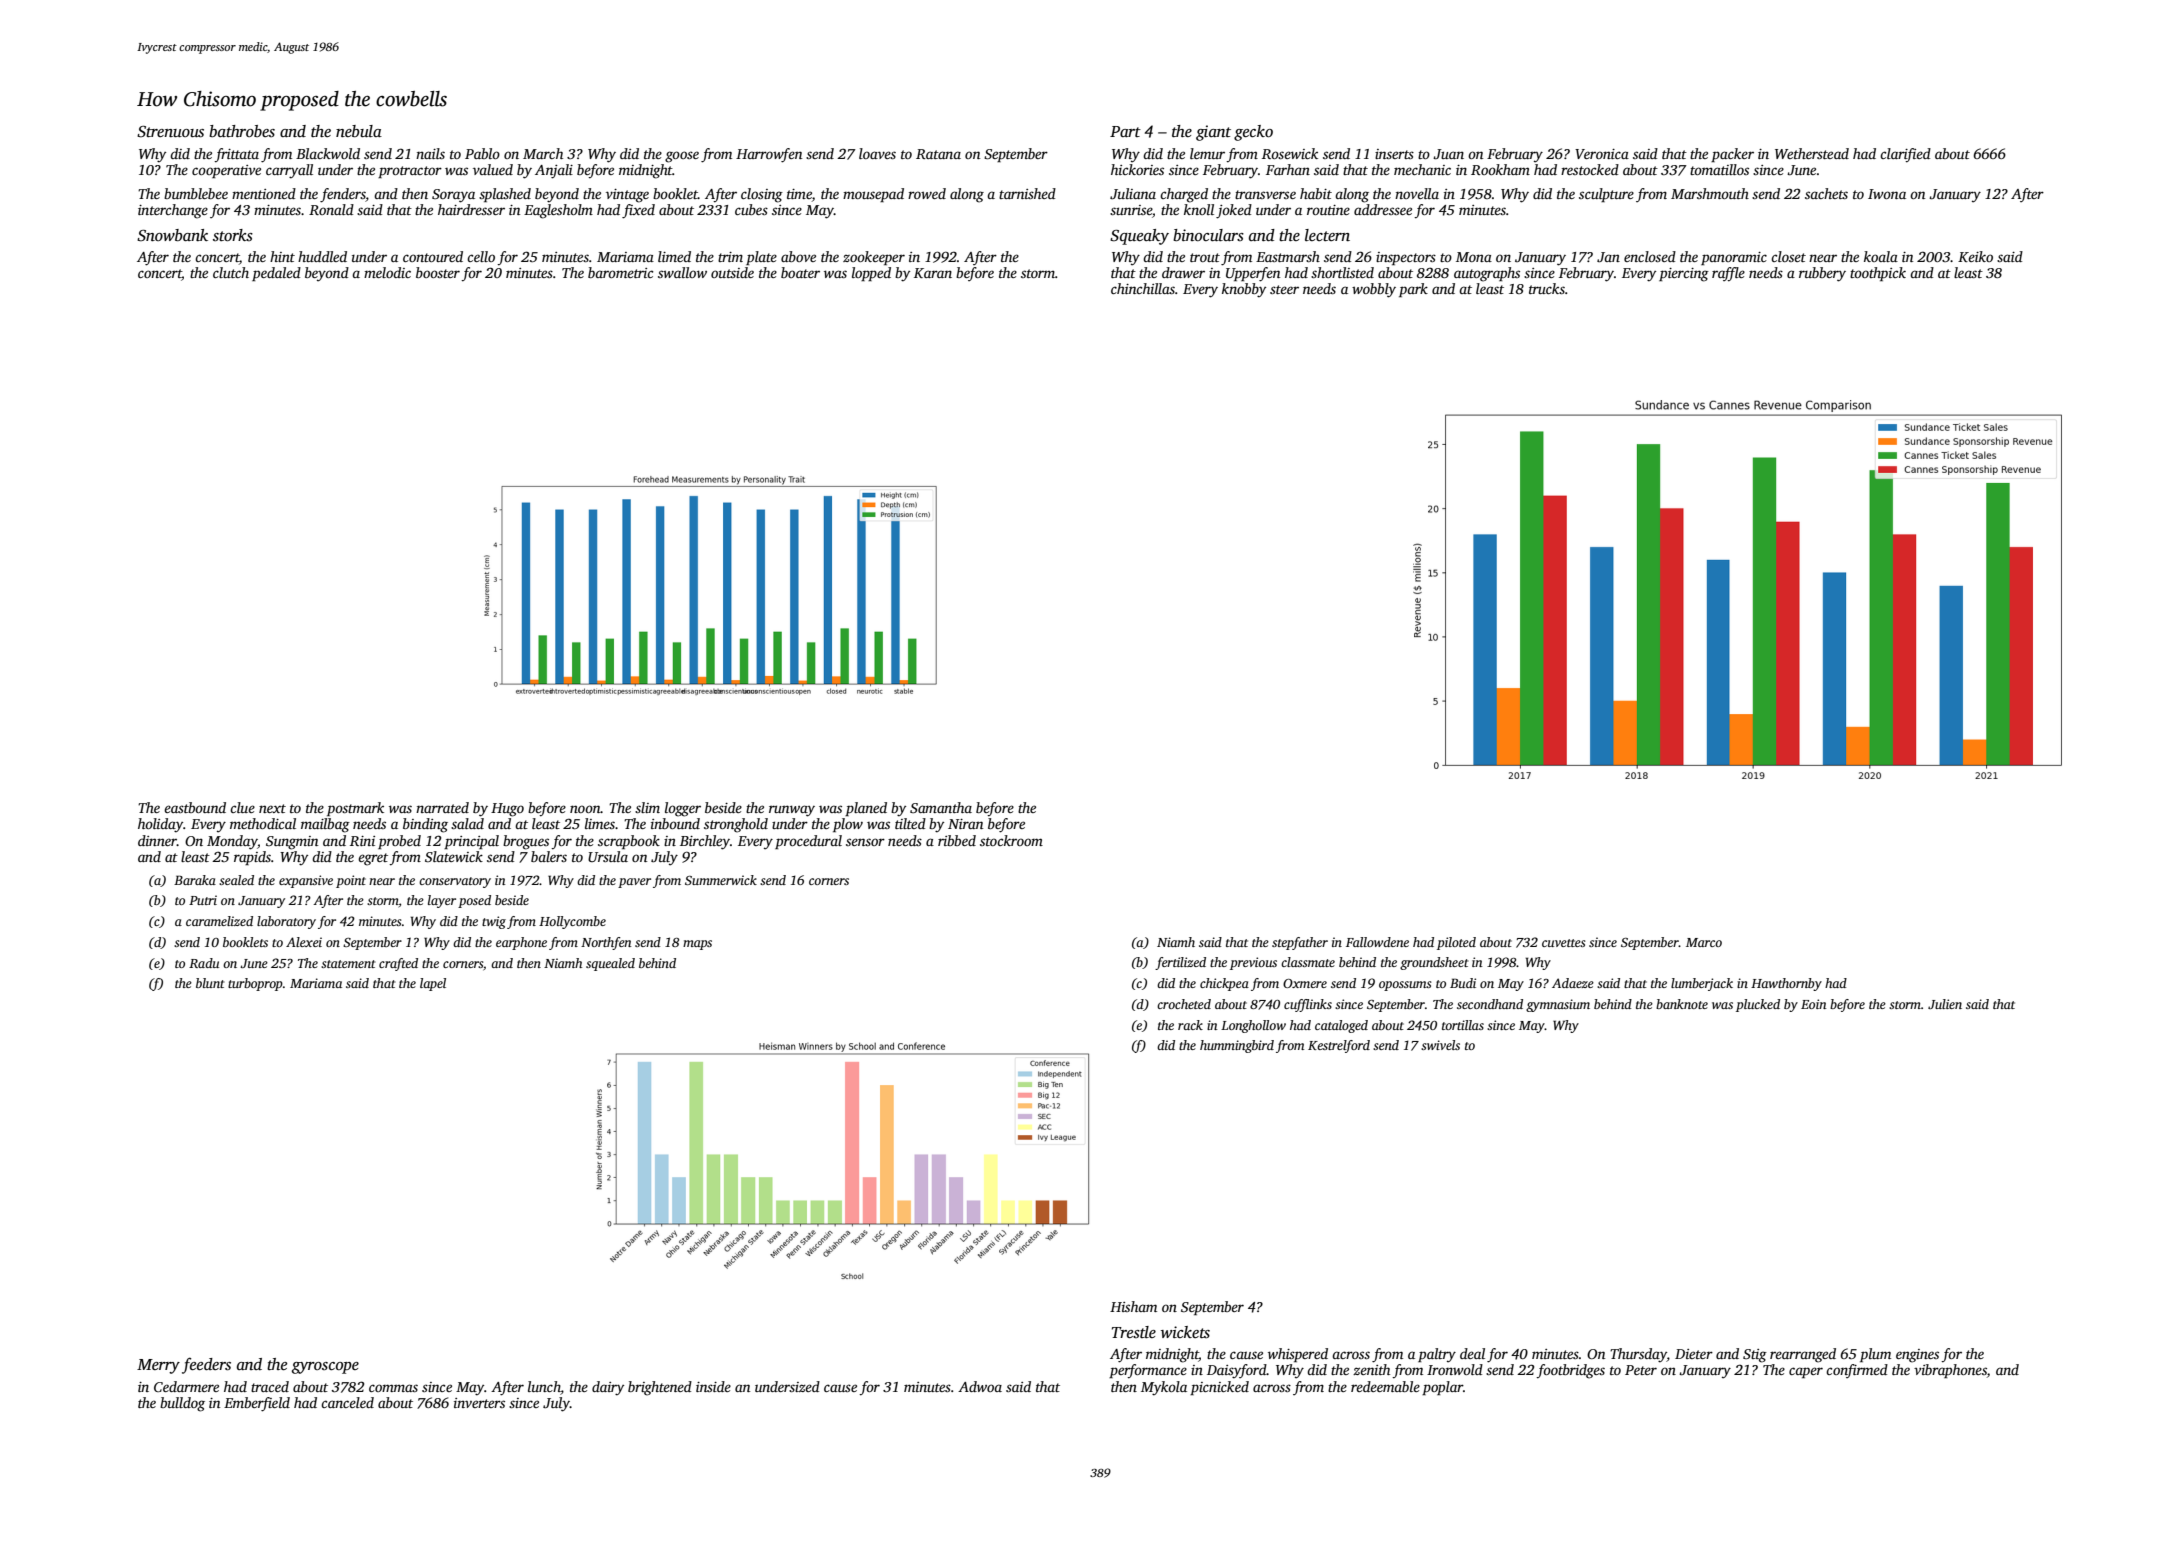  What do you see at coordinates (866, 809) in the screenshot?
I see `planed` at bounding box center [866, 809].
